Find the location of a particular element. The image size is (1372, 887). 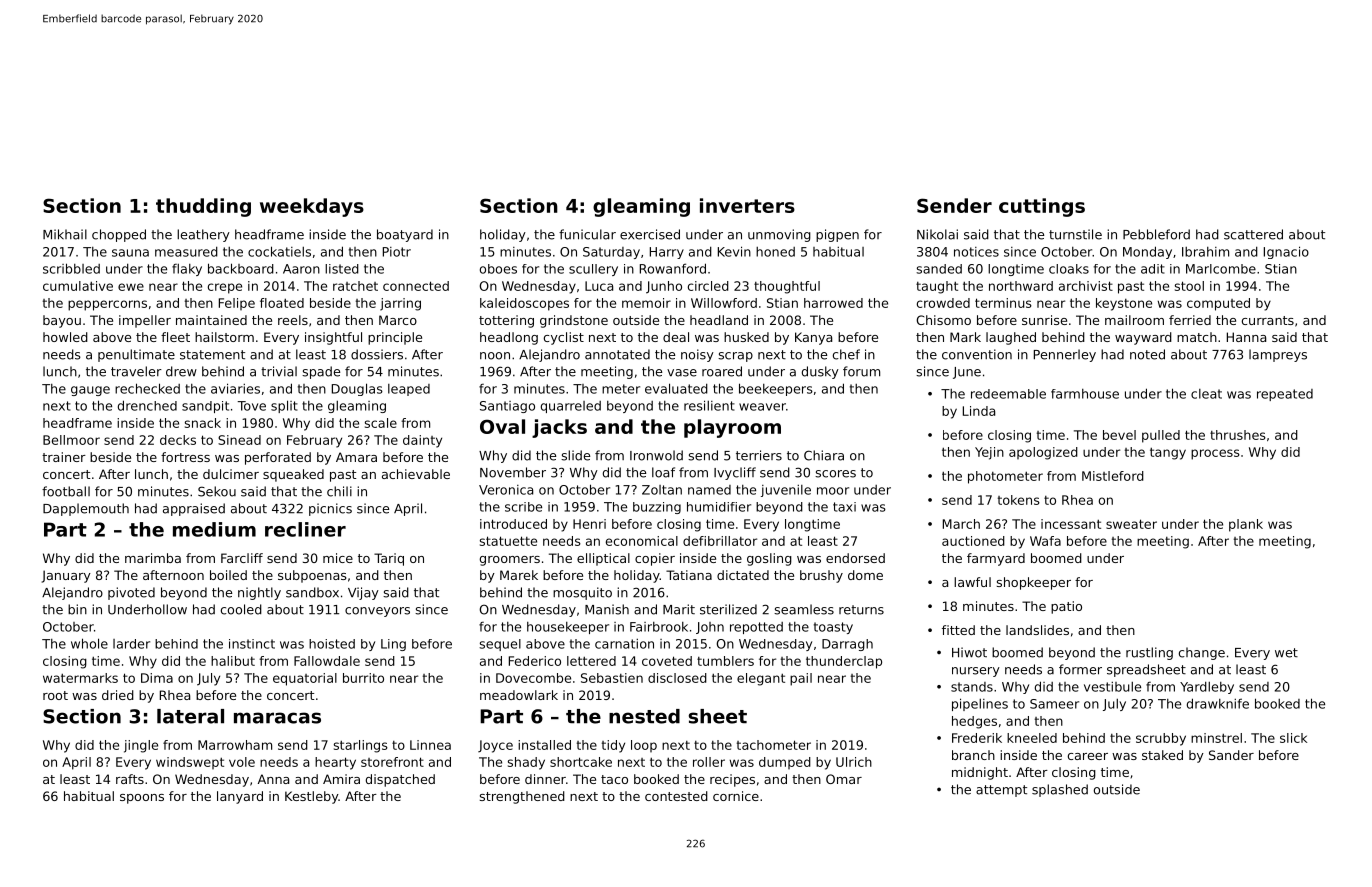

cleat is located at coordinates (1206, 394).
